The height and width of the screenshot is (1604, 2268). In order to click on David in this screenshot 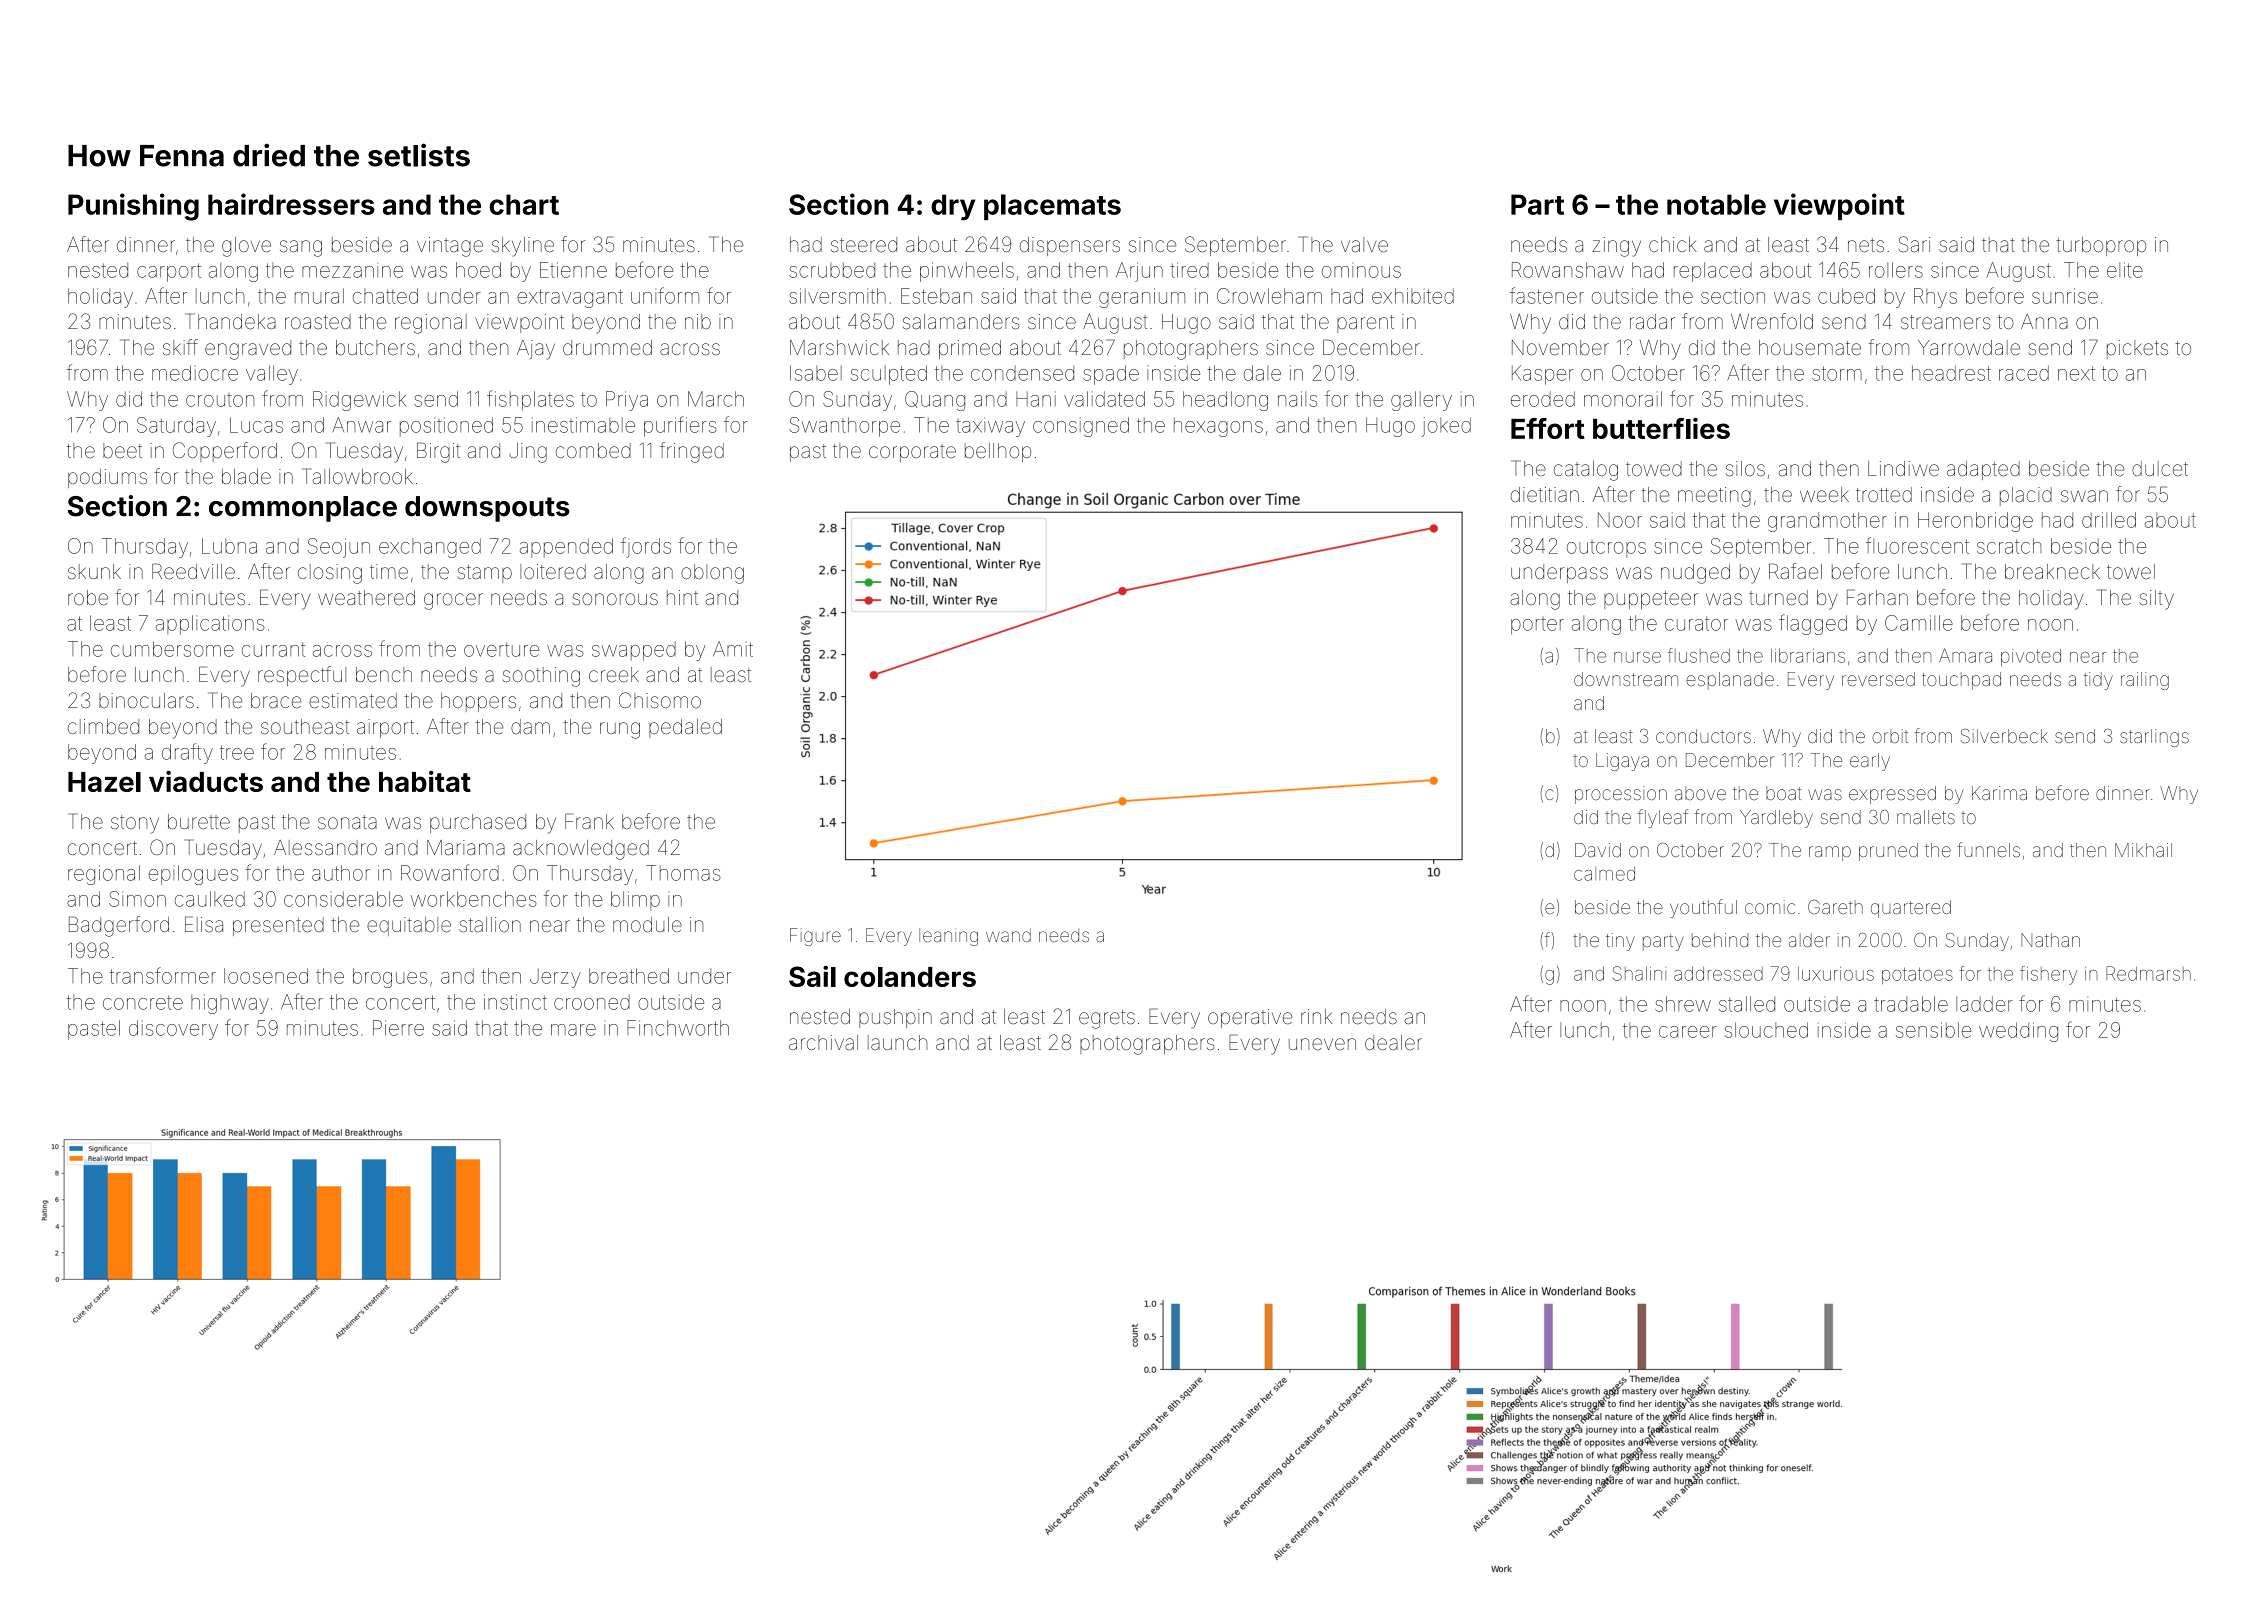, I will do `click(1598, 850)`.
